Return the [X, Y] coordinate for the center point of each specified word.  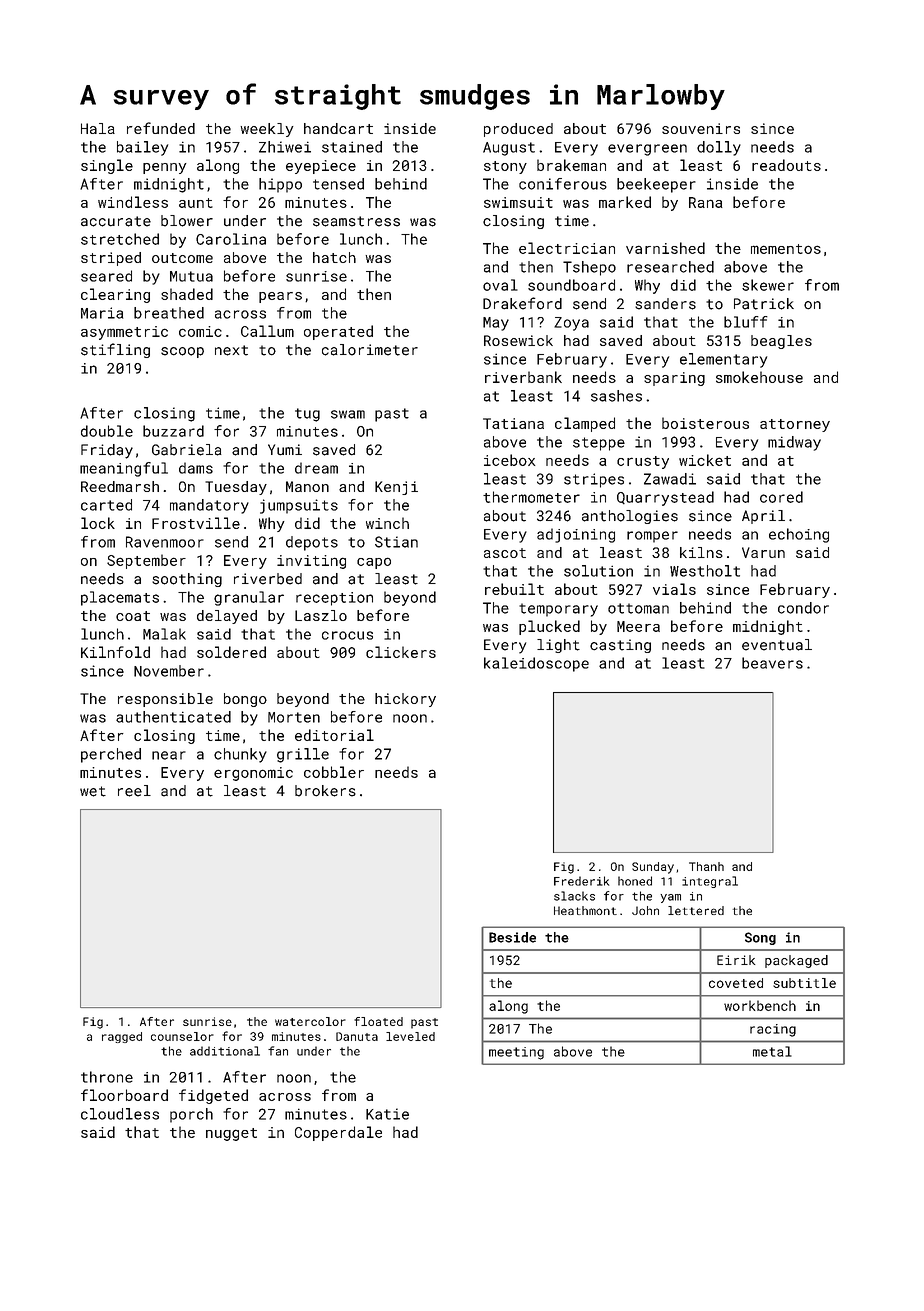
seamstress [356, 221]
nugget [231, 1134]
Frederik [581, 881]
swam [348, 414]
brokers [325, 791]
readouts [786, 165]
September [146, 561]
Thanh [706, 866]
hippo [280, 185]
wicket [705, 460]
